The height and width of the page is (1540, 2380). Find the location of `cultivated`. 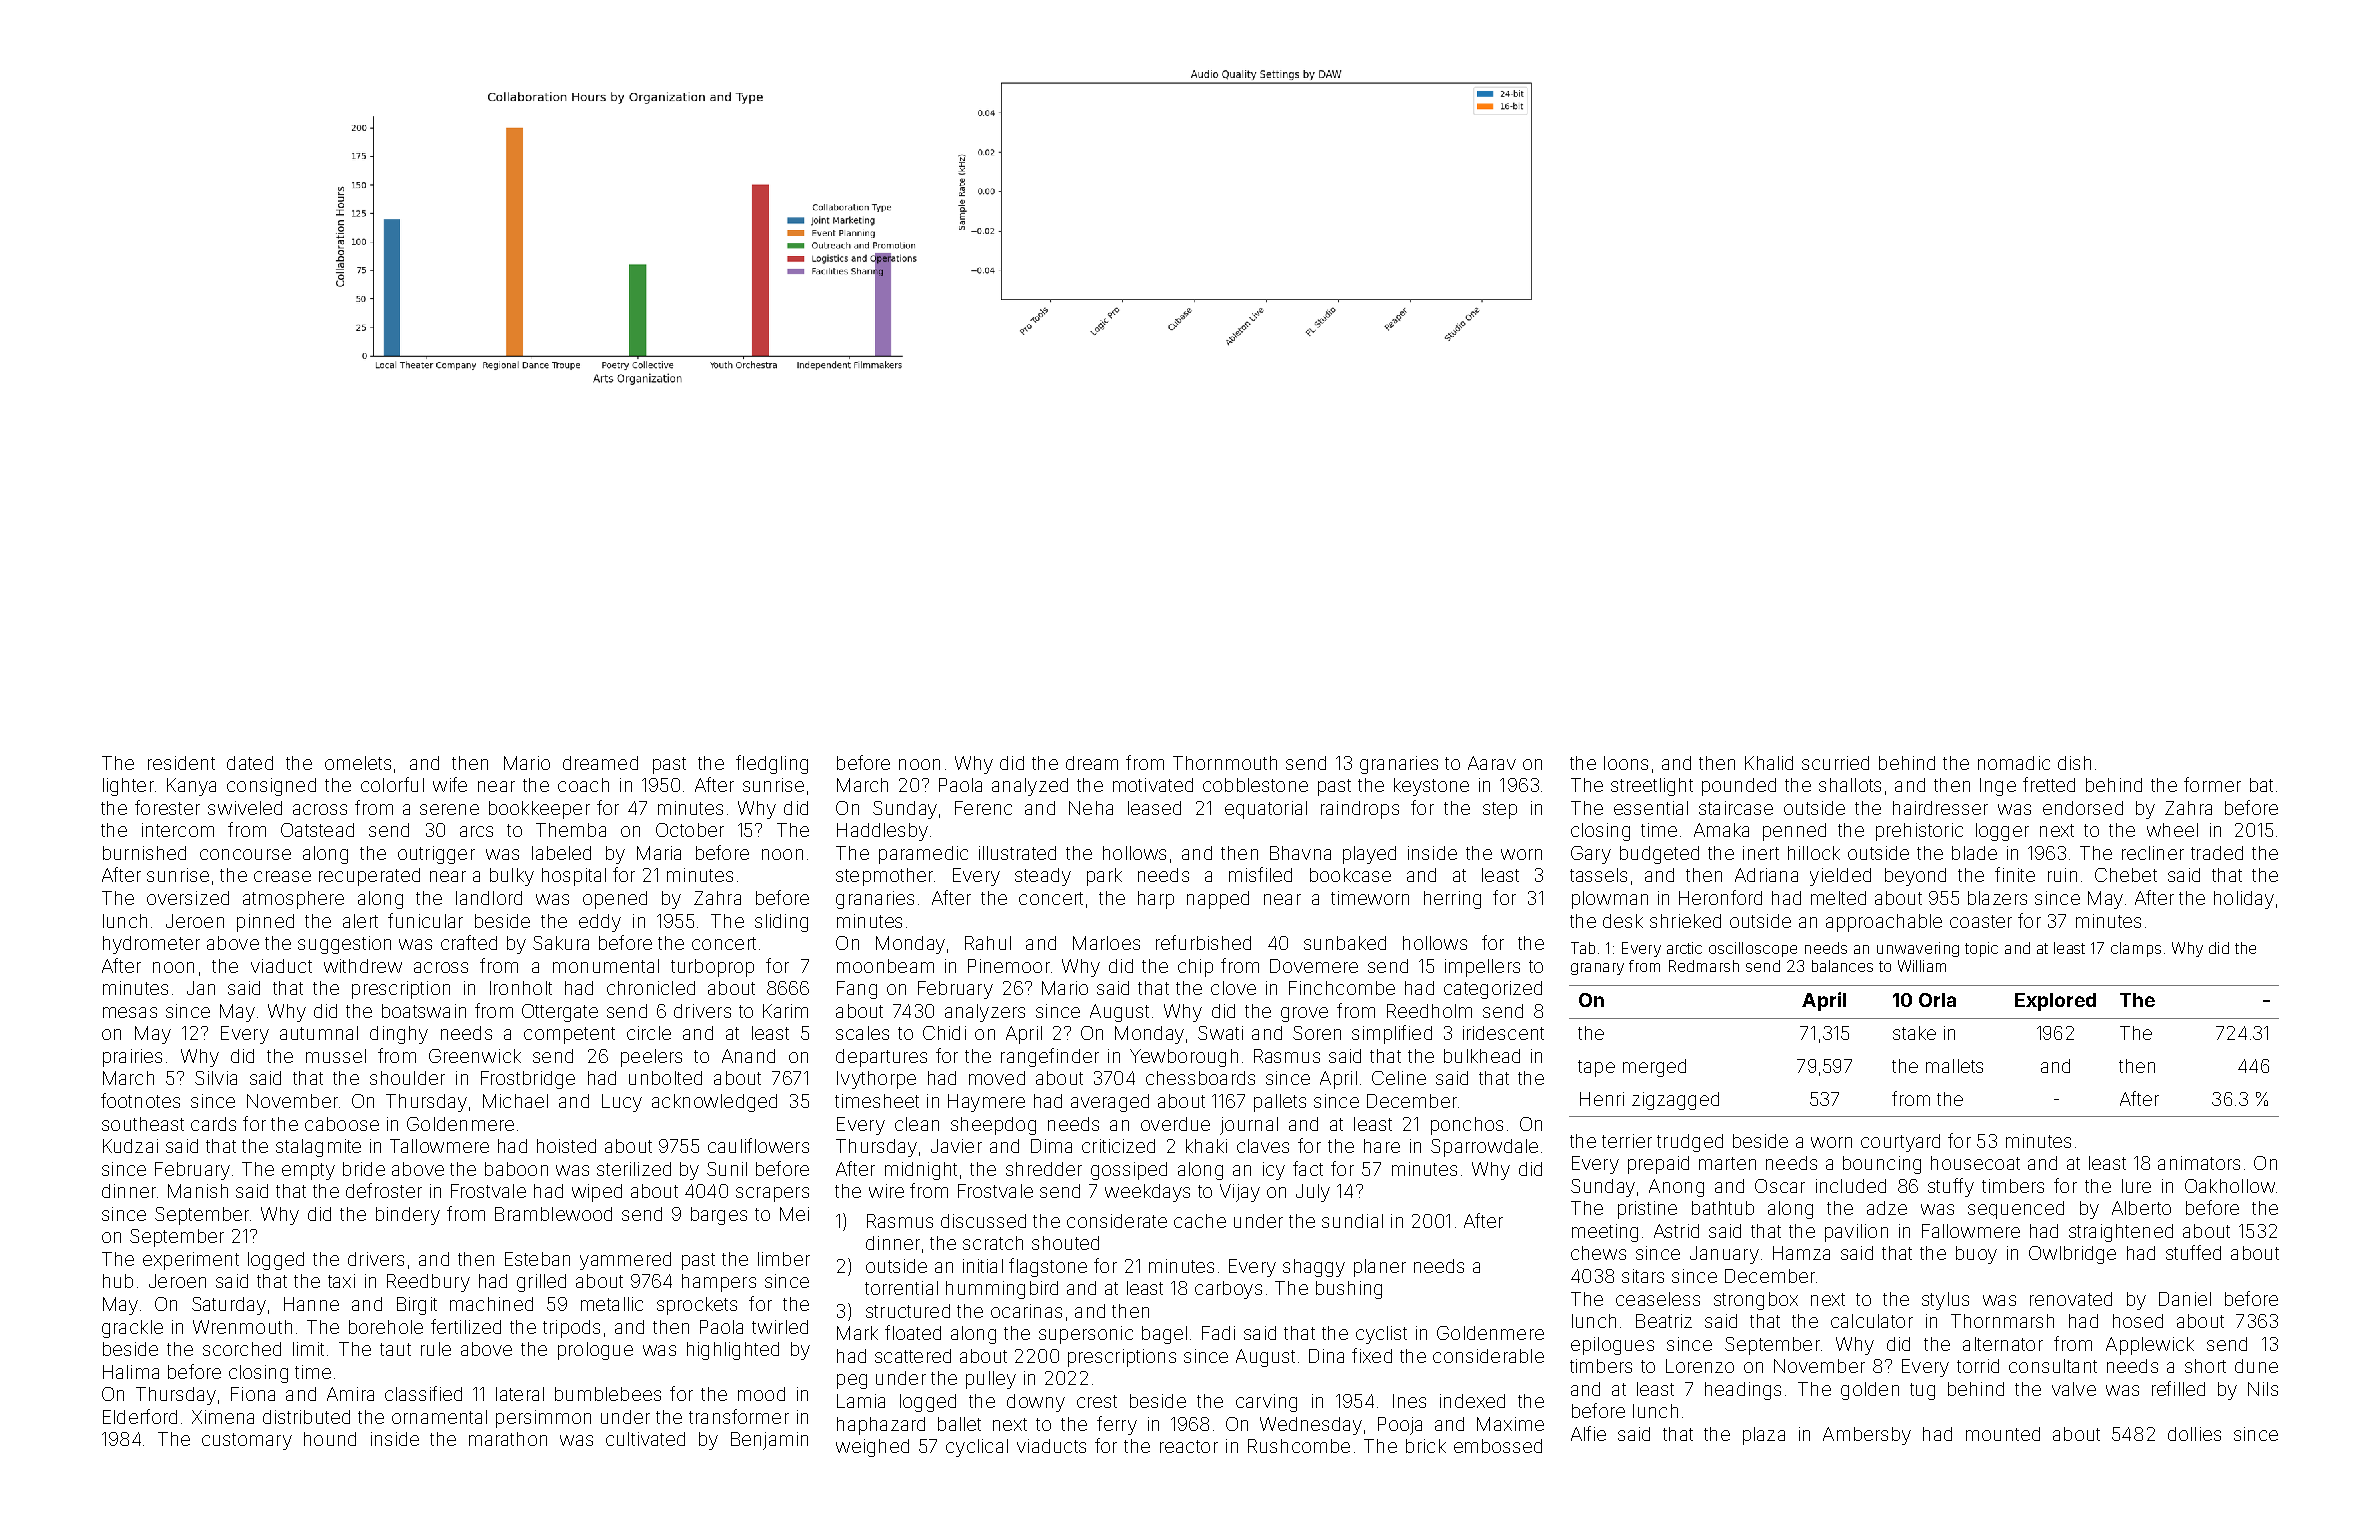

cultivated is located at coordinates (645, 1439).
